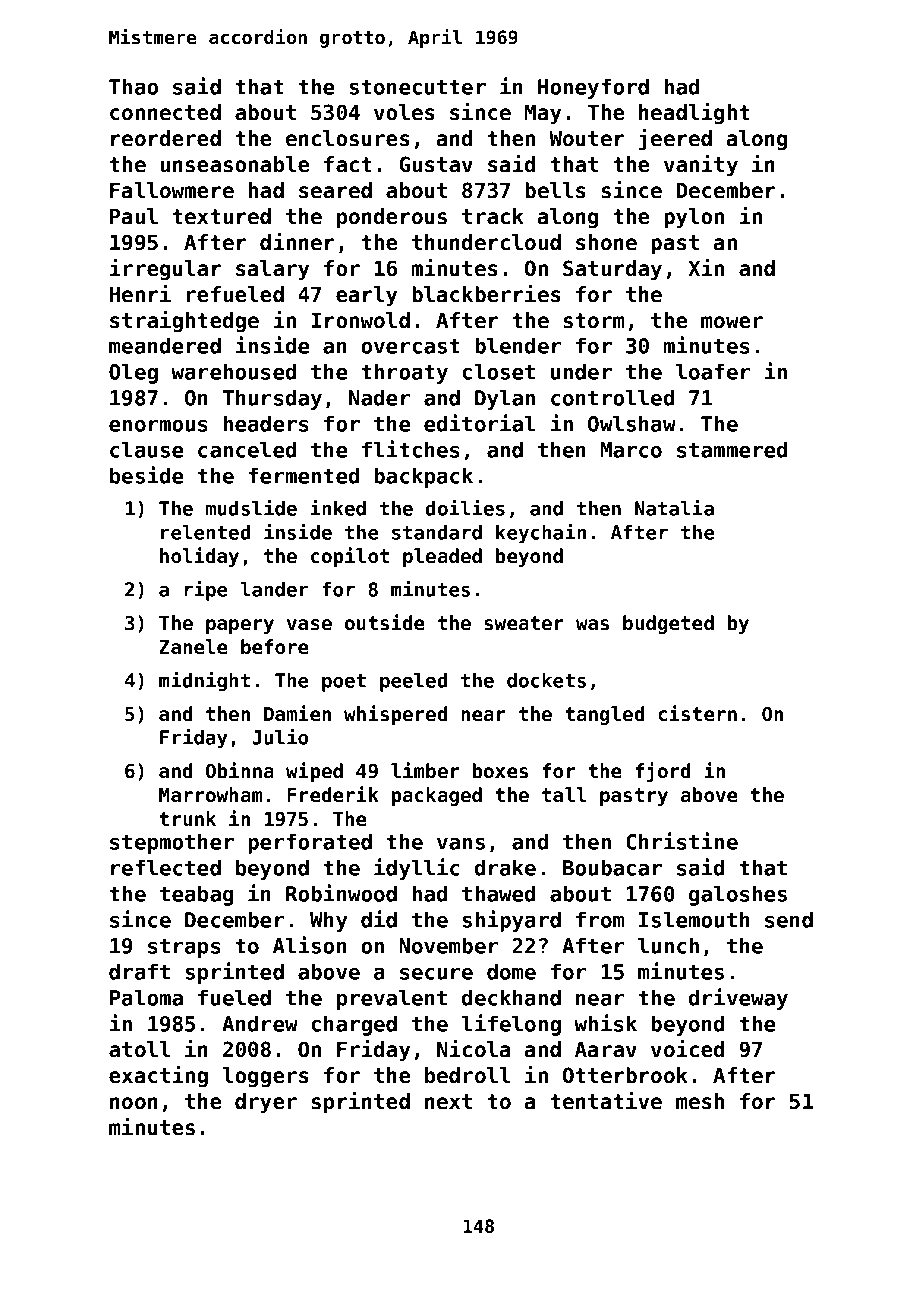  Describe the element at coordinates (632, 423) in the screenshot. I see `Owlshaw` at that location.
